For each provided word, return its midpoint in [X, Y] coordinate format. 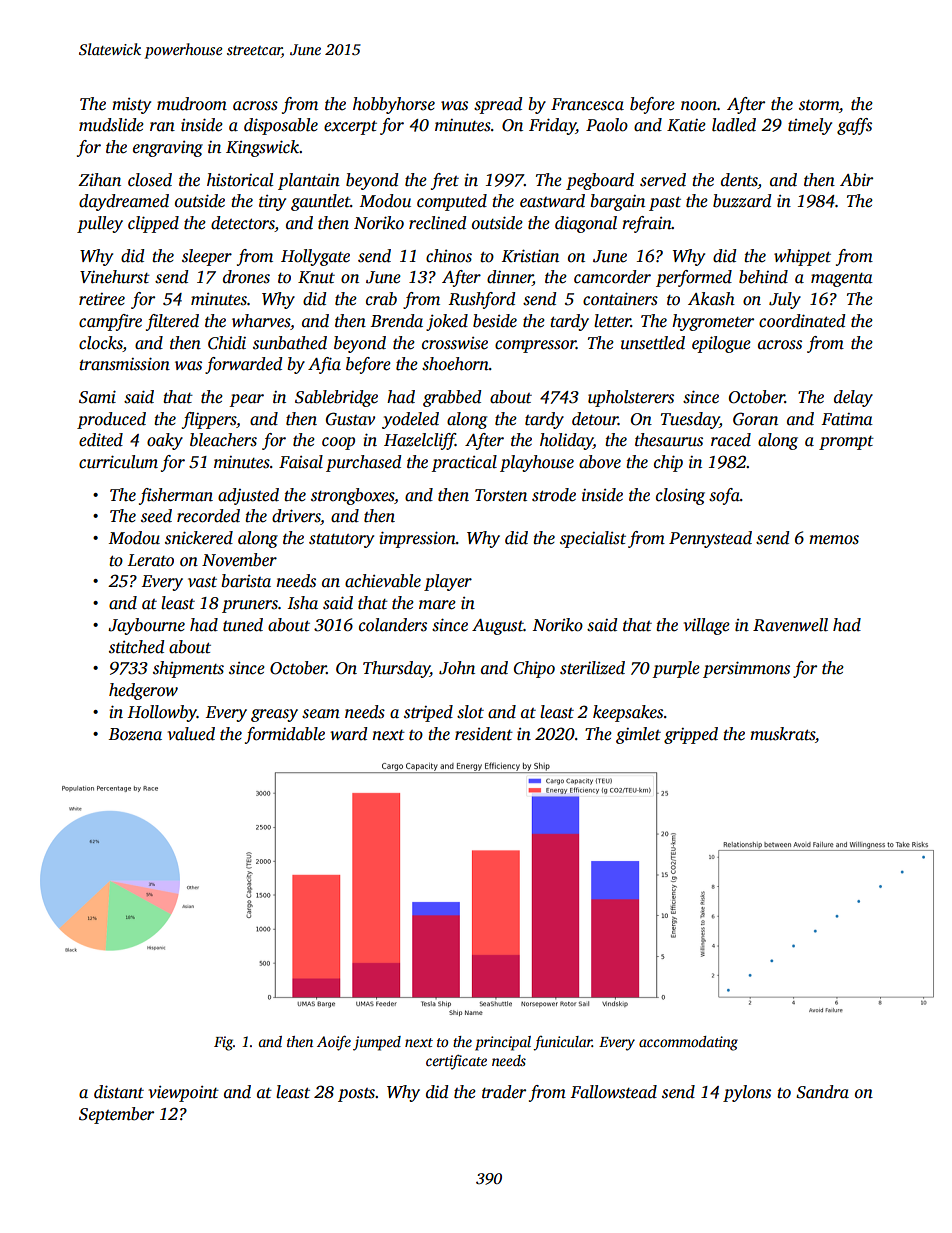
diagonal [586, 224]
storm [819, 105]
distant [119, 1092]
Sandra [822, 1092]
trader [504, 1092]
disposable [281, 126]
